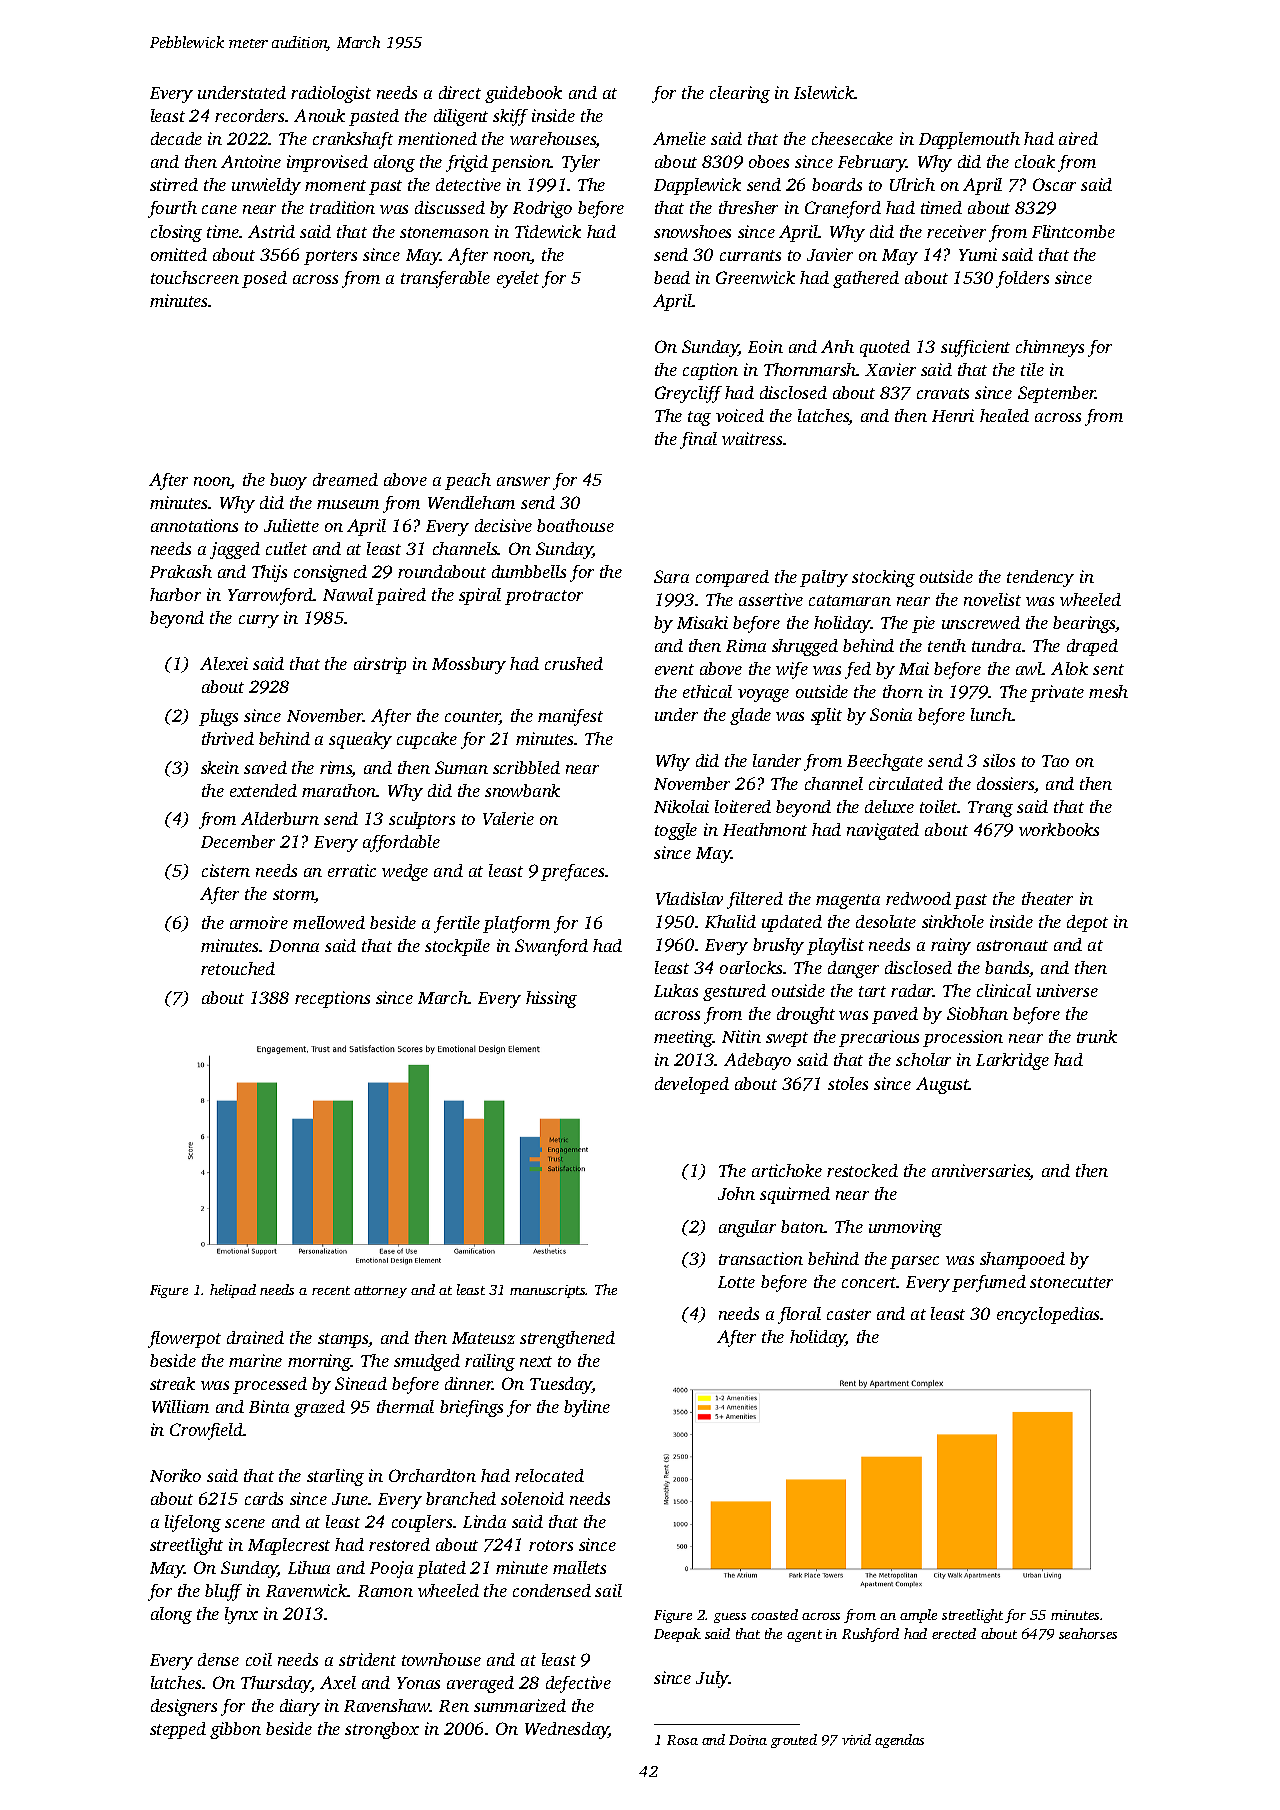  Describe the element at coordinates (918, 1616) in the document. I see `ample` at that location.
